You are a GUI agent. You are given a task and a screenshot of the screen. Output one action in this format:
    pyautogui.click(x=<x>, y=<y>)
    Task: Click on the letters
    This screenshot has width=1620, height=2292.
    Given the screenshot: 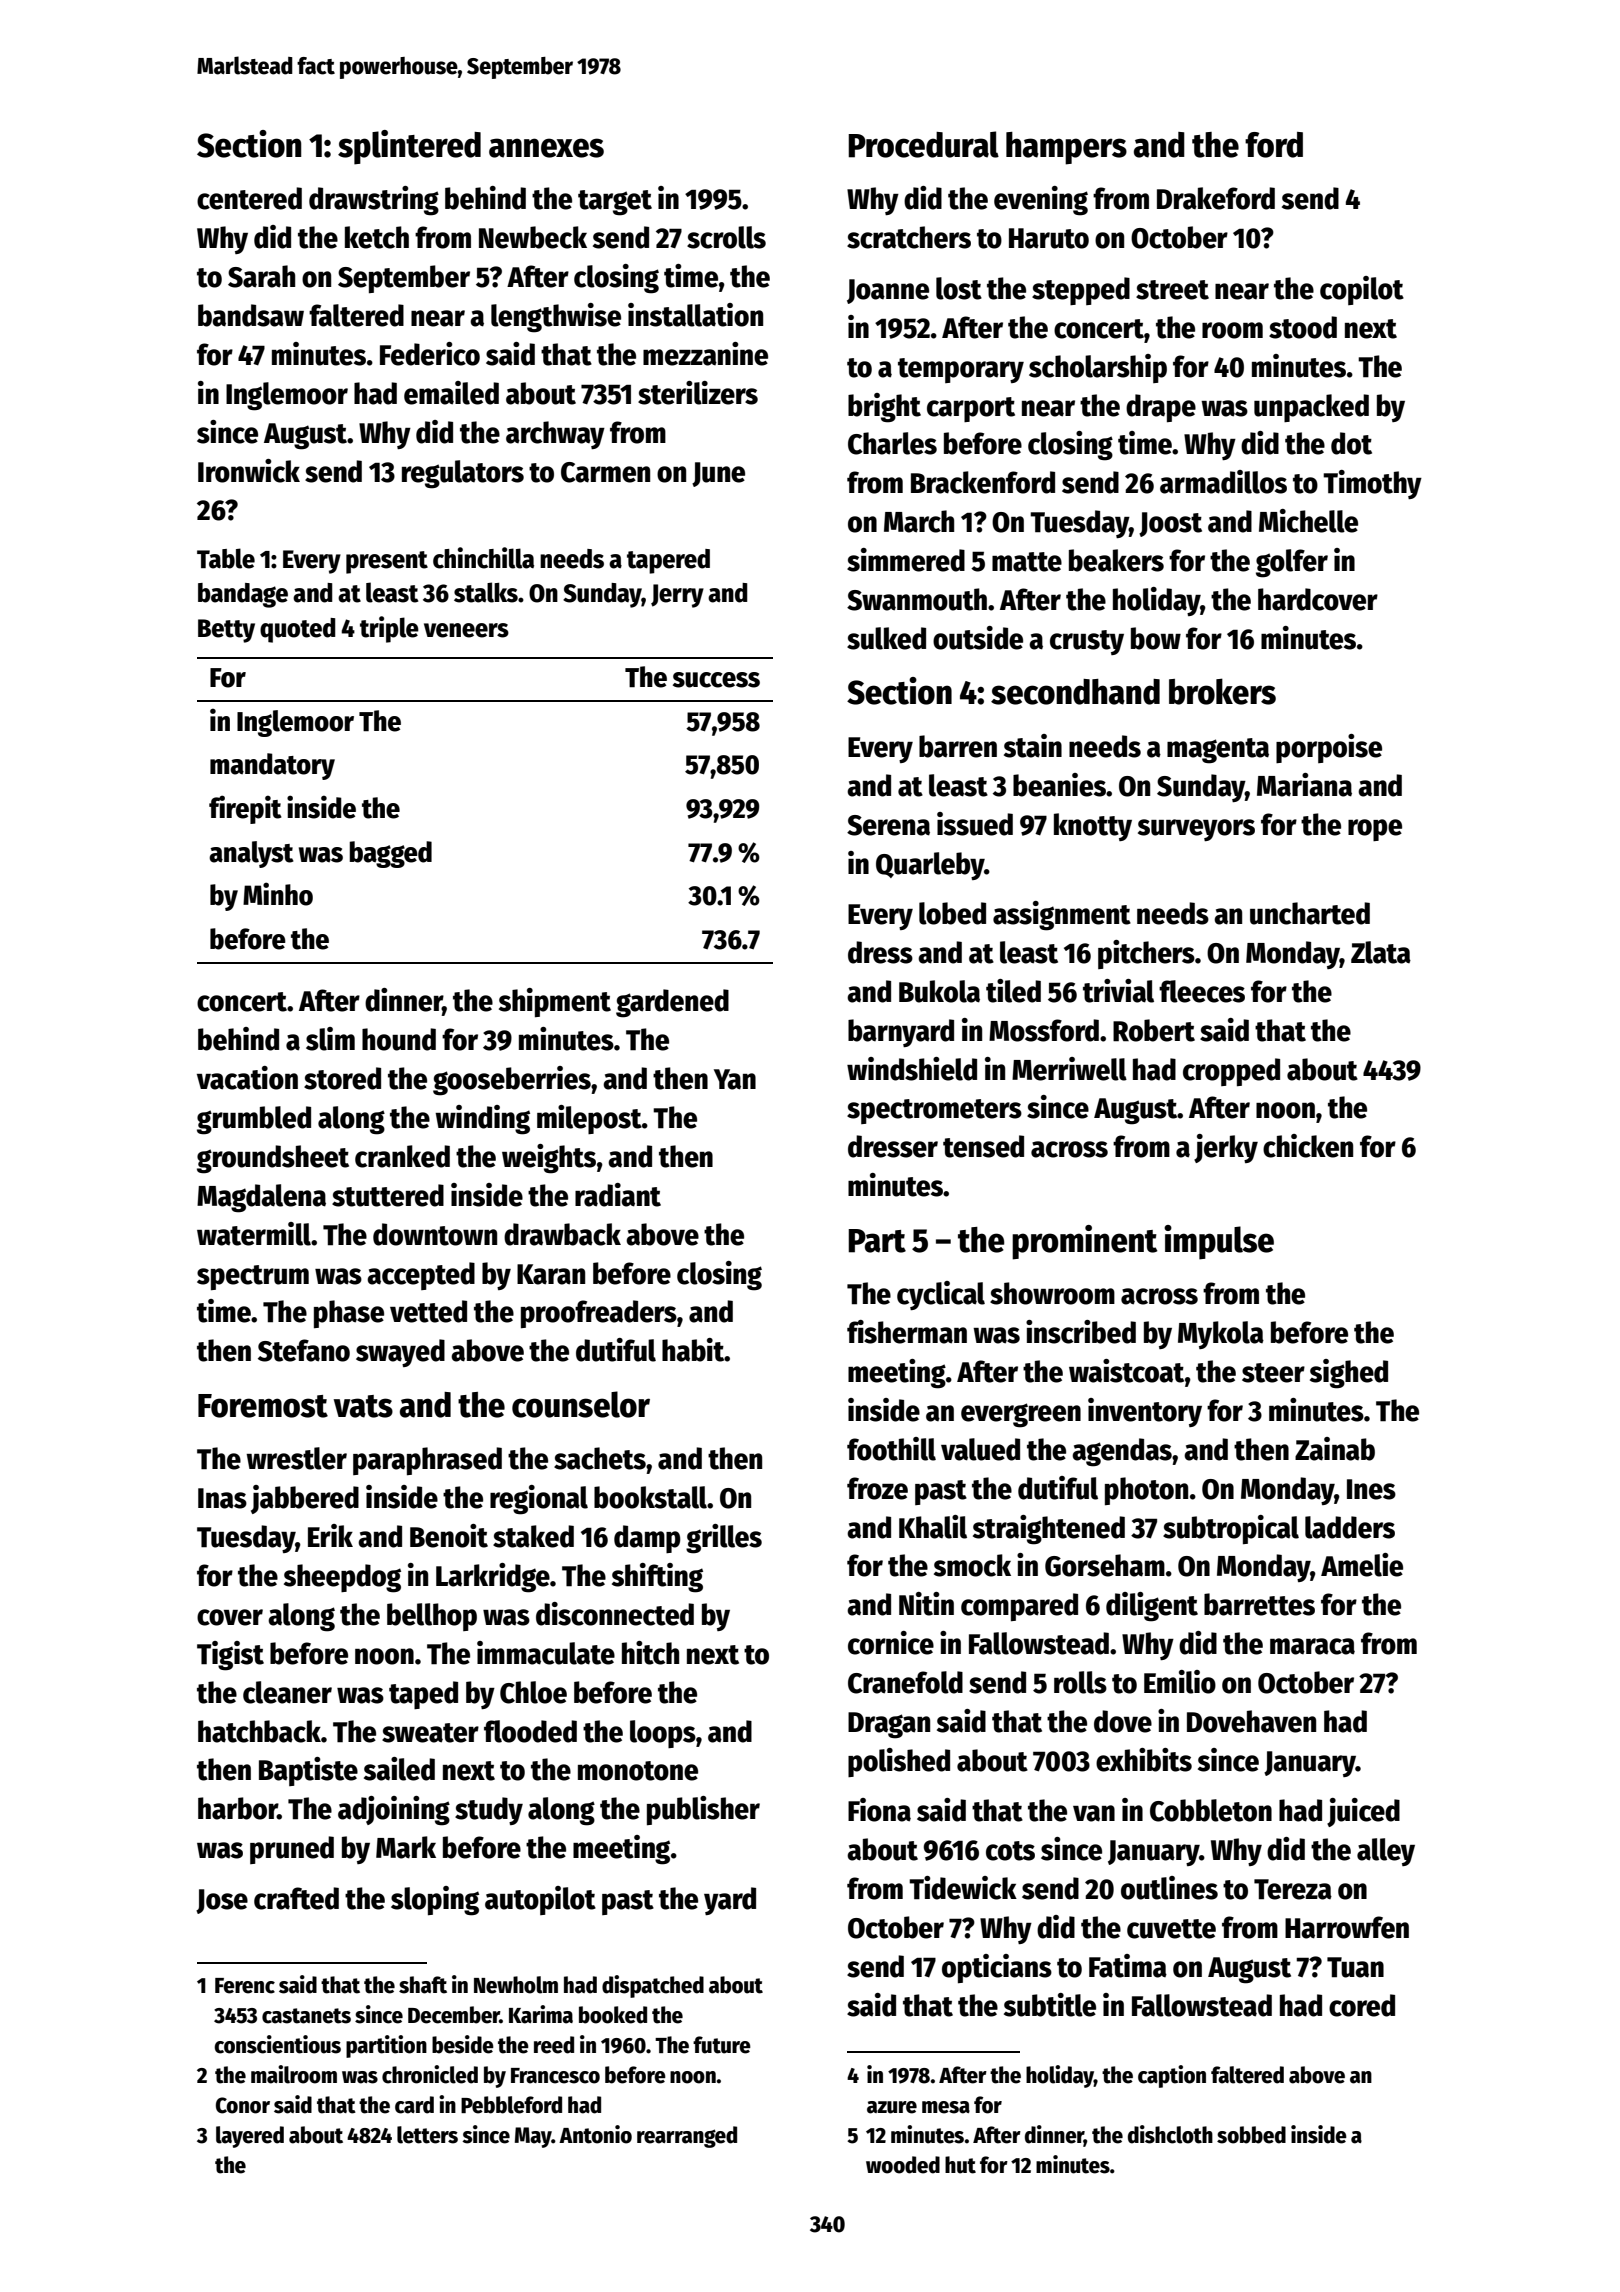 What is the action you would take?
    pyautogui.click(x=427, y=2135)
